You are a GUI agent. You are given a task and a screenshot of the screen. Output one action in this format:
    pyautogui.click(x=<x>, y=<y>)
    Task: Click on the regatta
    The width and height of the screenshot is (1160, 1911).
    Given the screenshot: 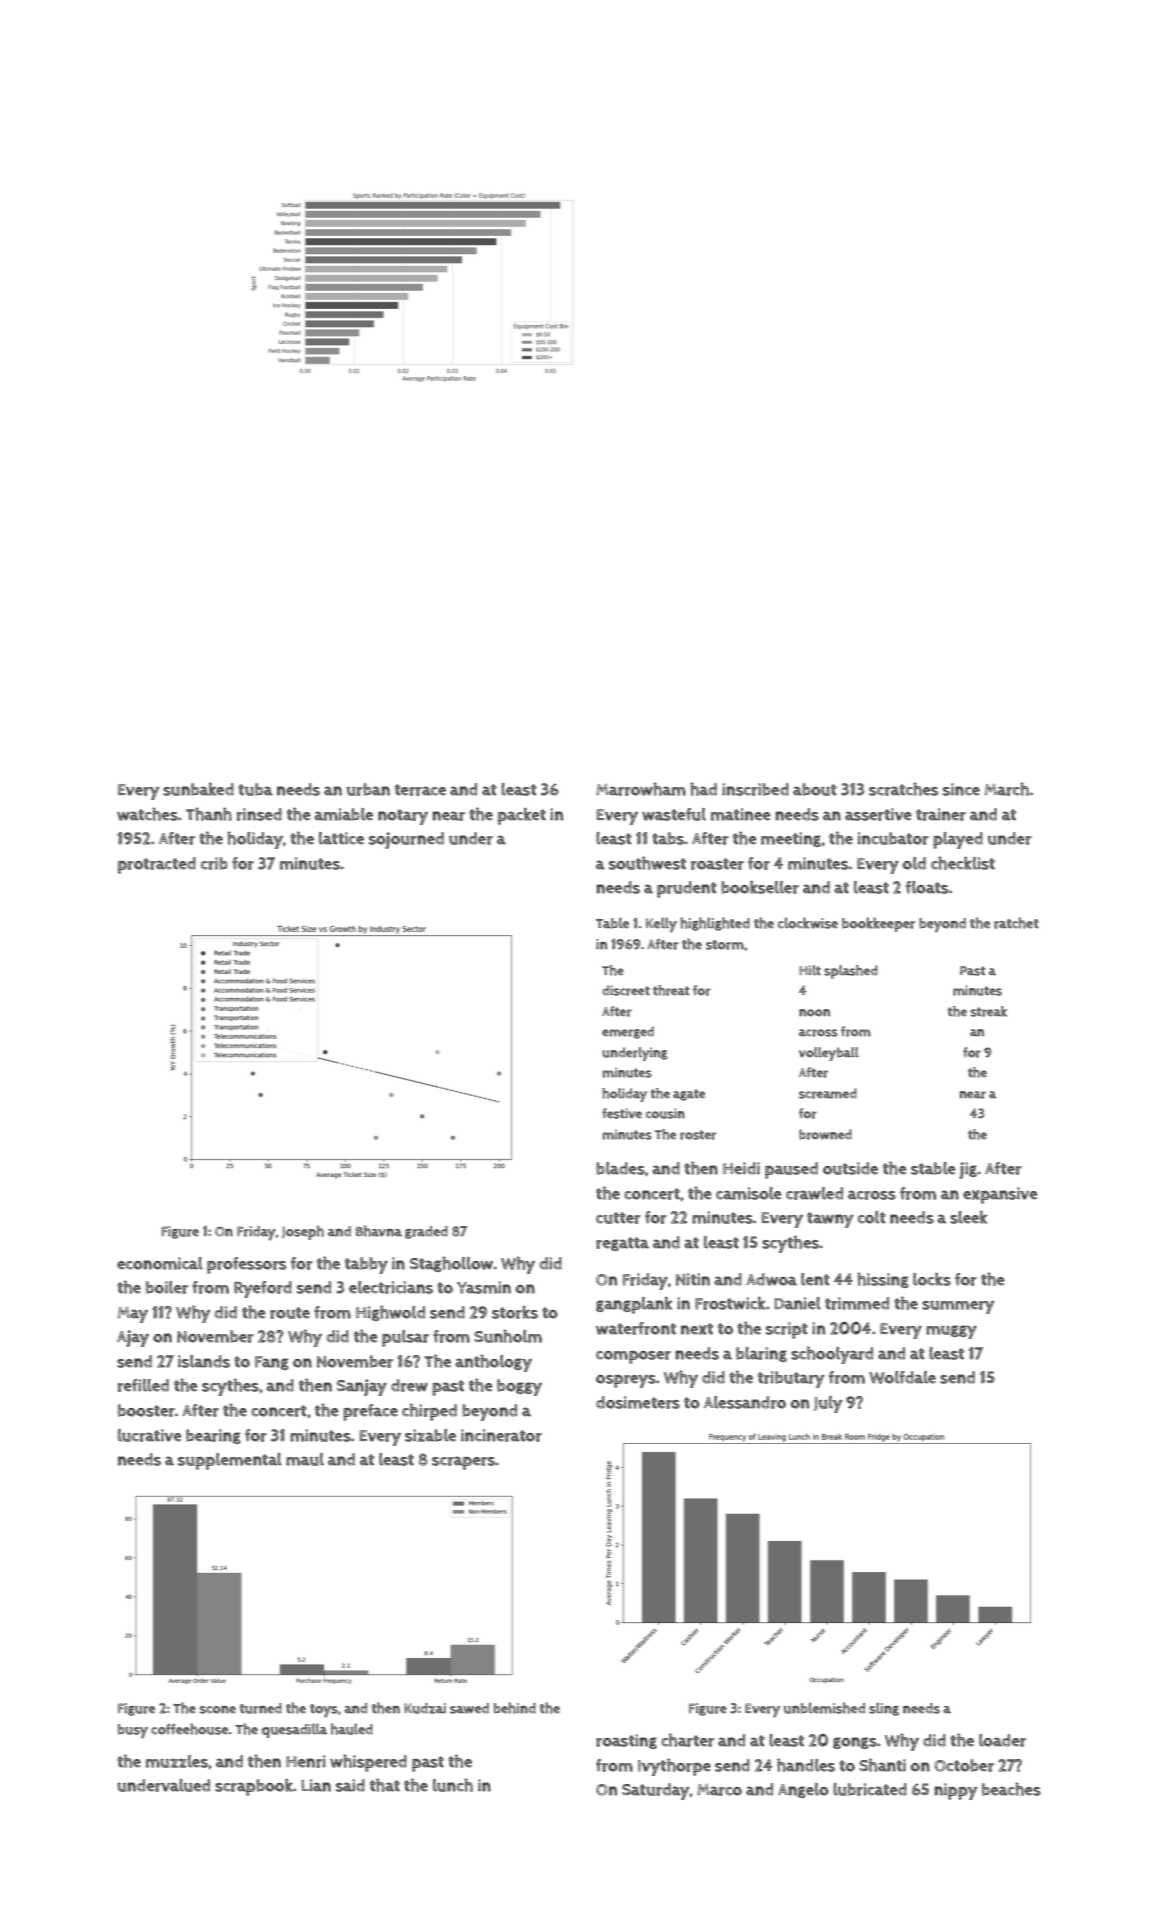 What is the action you would take?
    pyautogui.click(x=622, y=1244)
